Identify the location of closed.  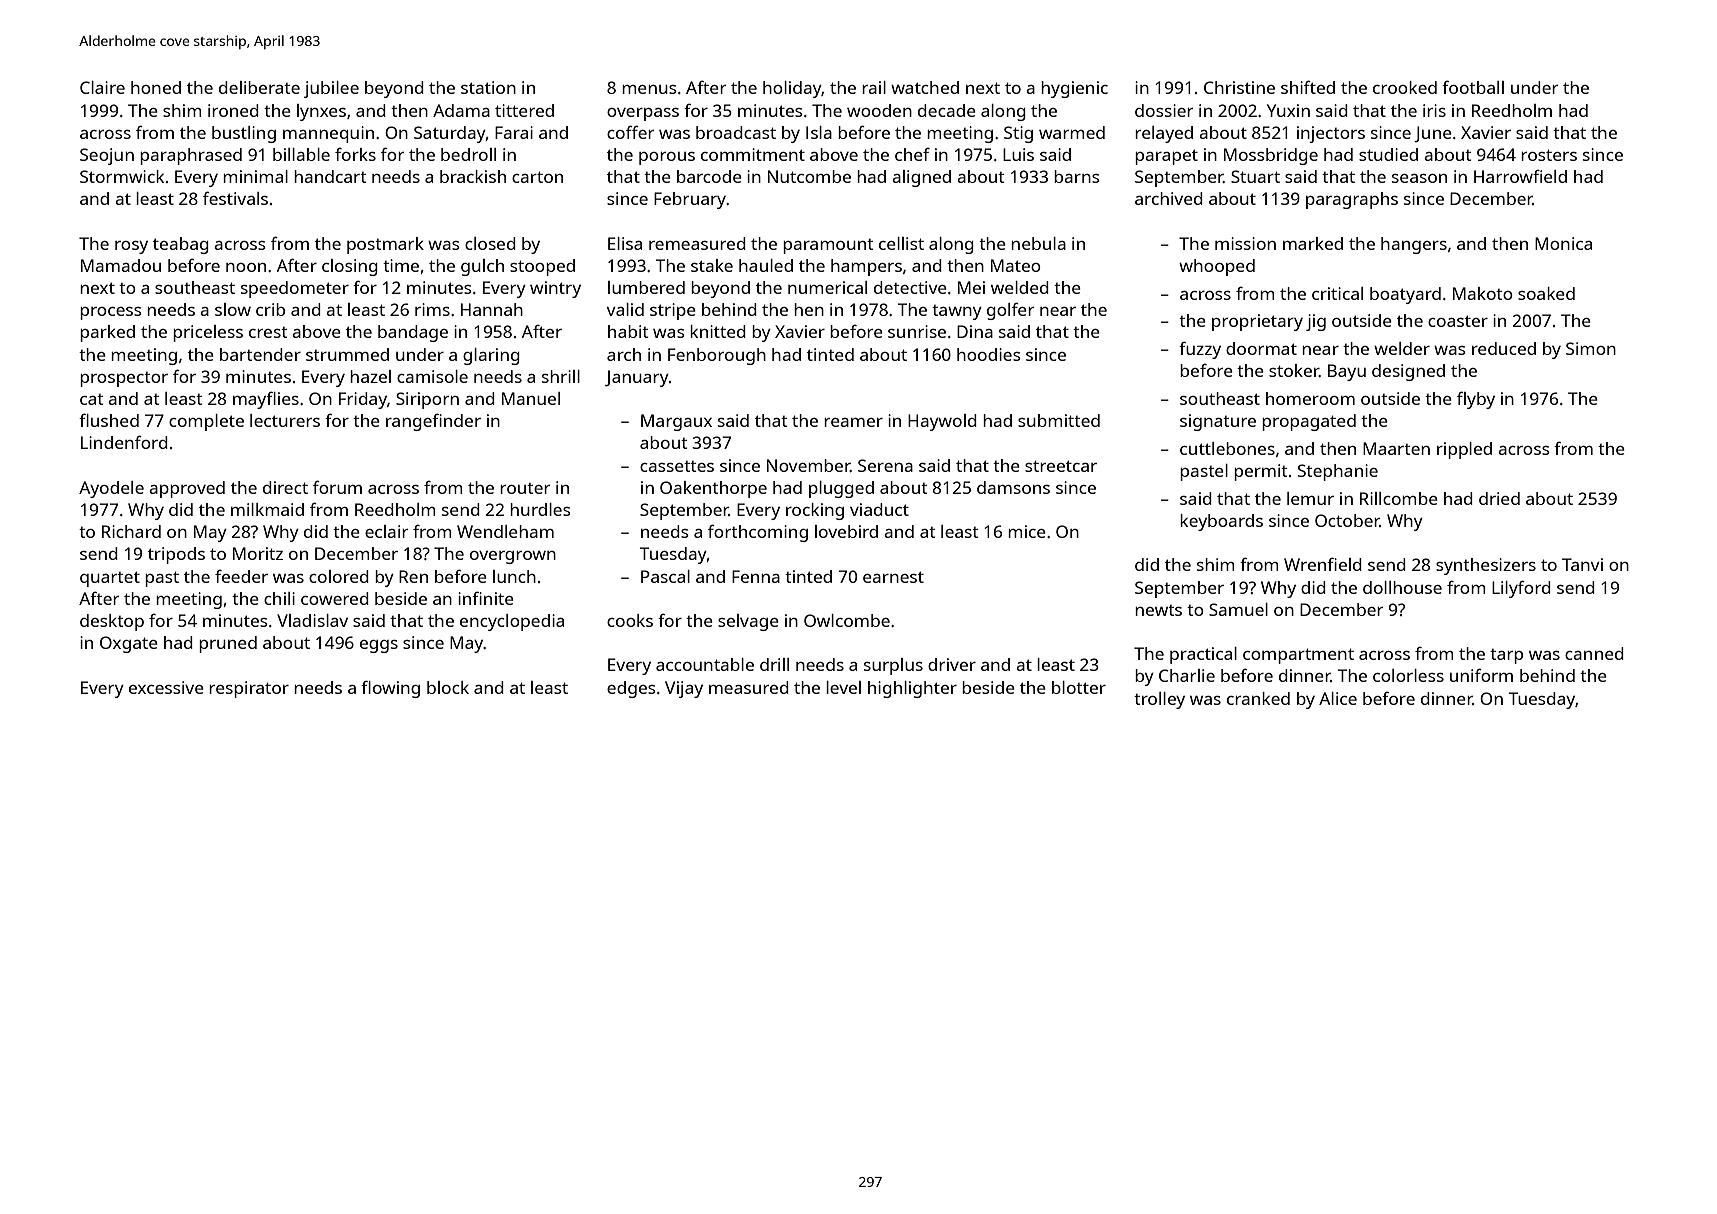
(490, 243).
